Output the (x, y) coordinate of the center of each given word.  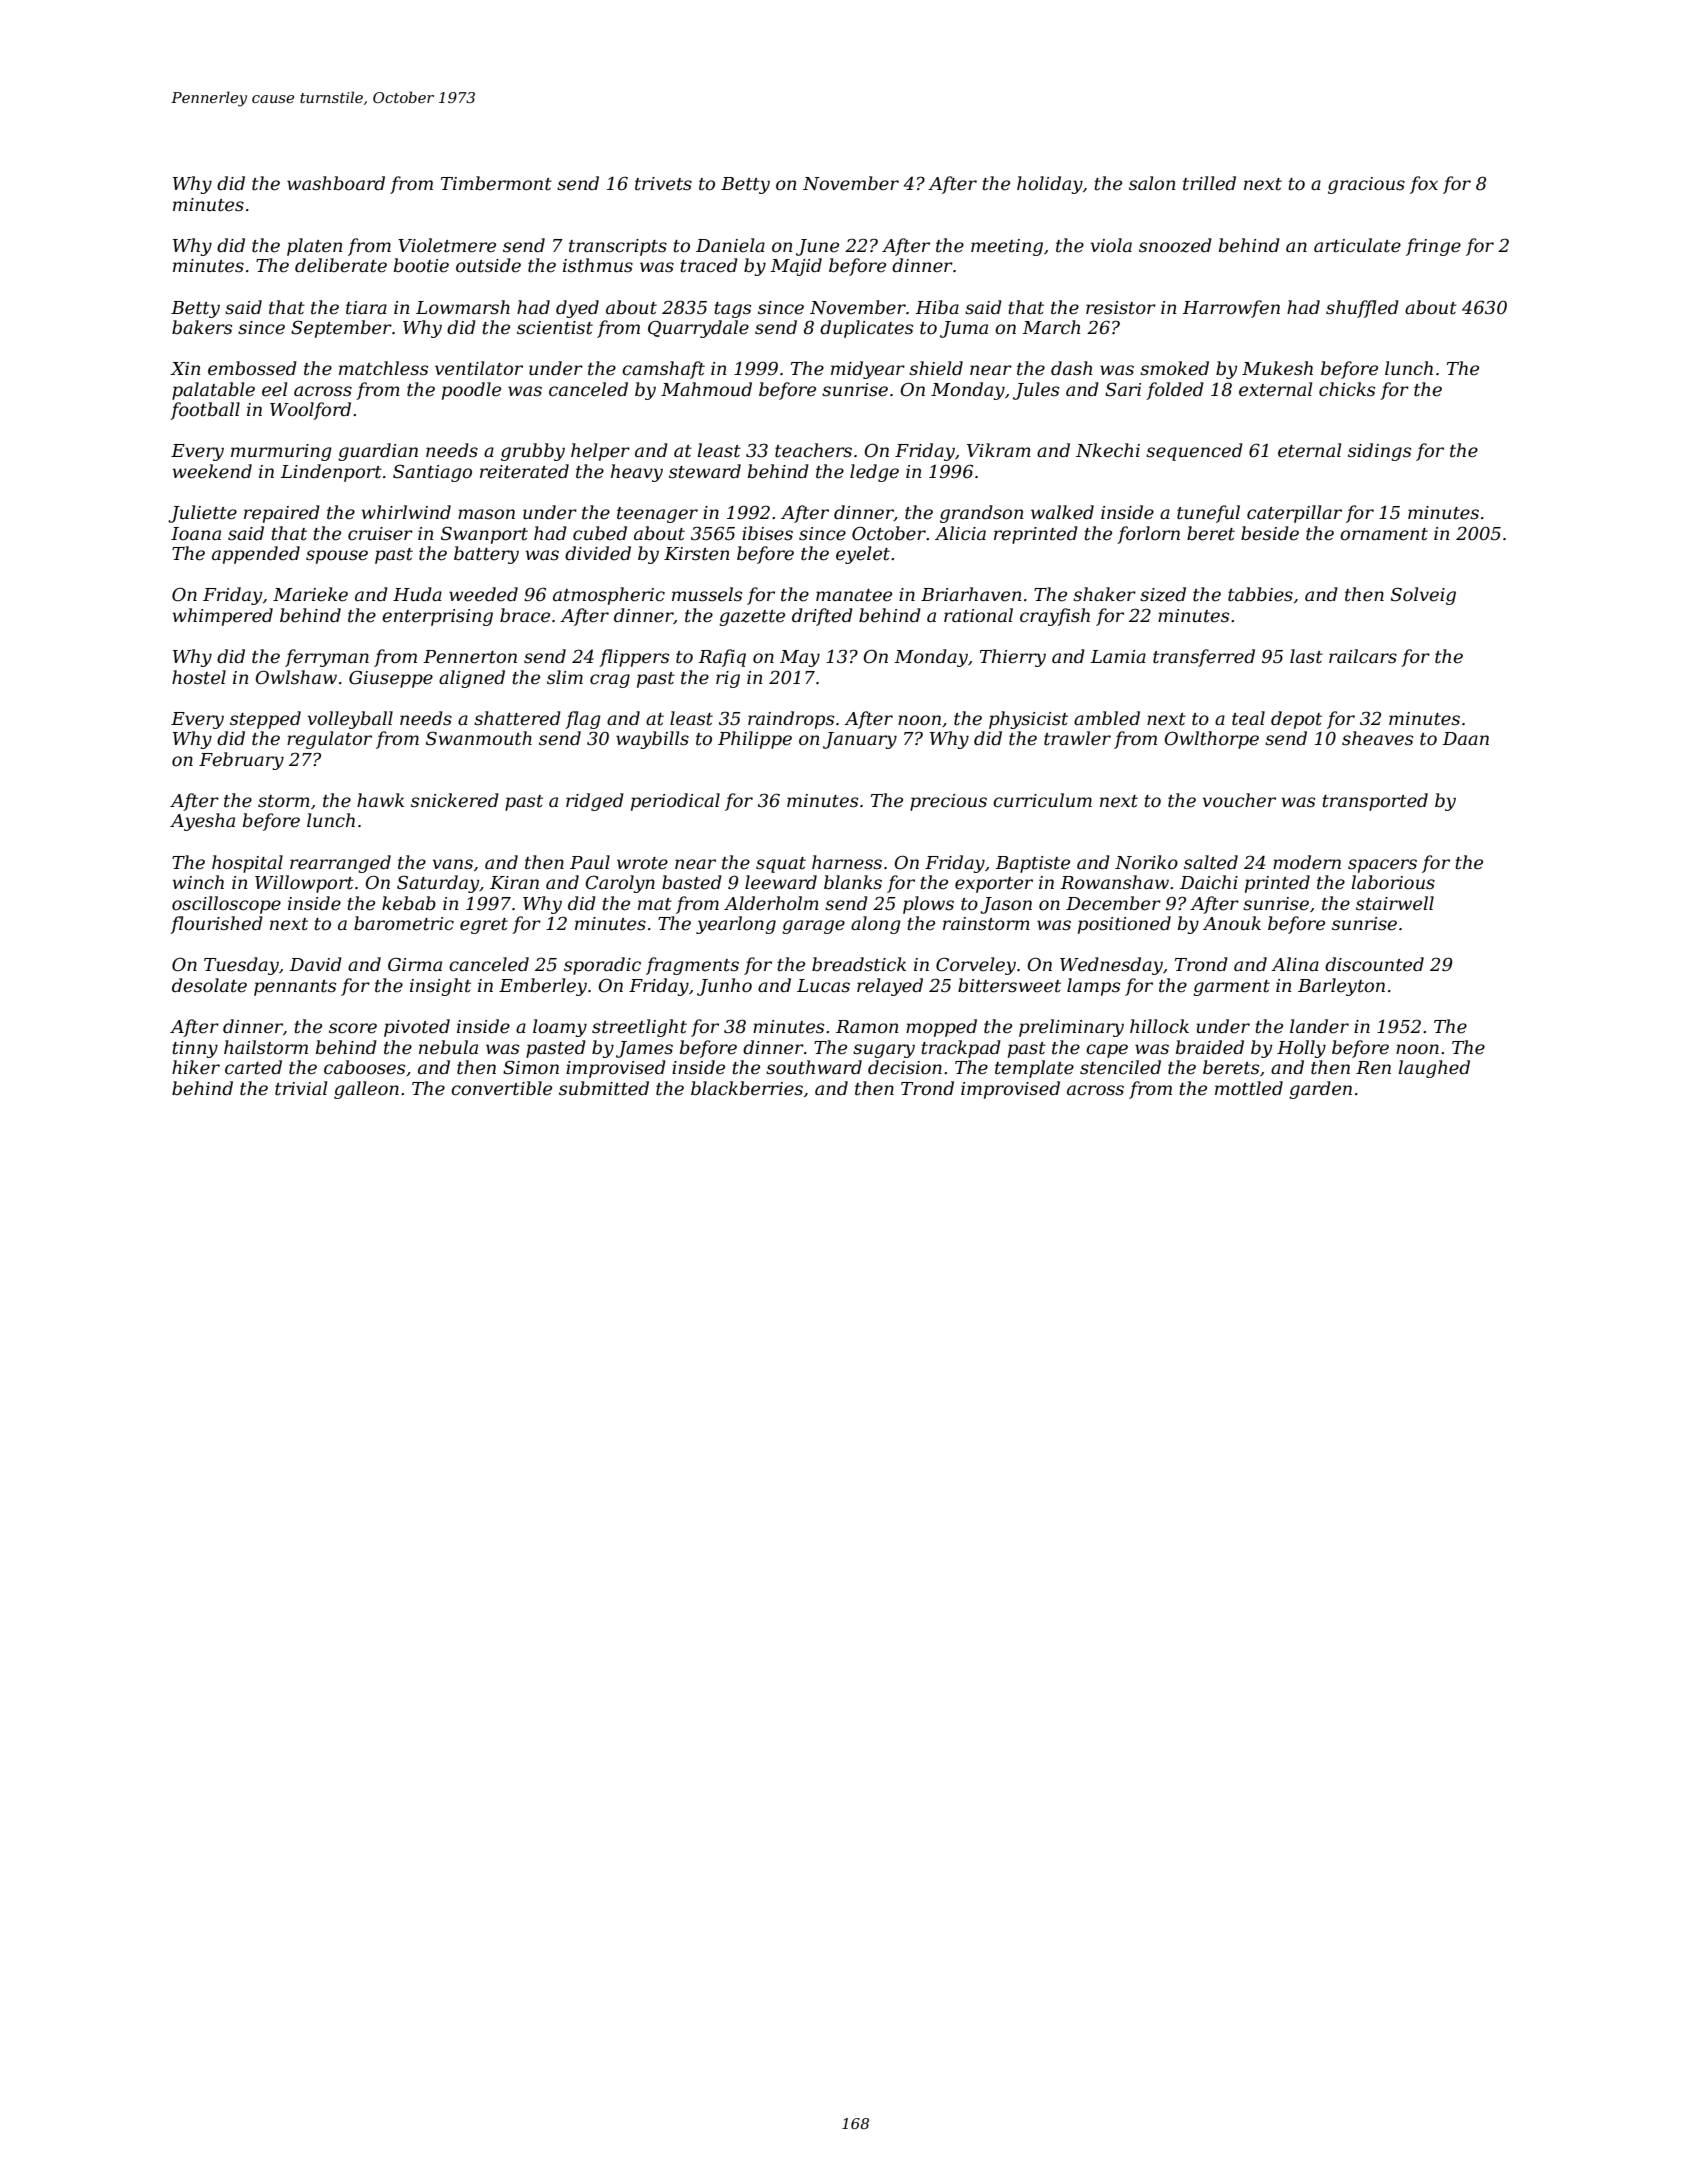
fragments (692, 966)
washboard (336, 183)
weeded (483, 594)
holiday (1050, 185)
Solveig (1423, 596)
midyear (868, 370)
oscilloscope (226, 905)
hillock (1159, 1026)
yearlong (736, 925)
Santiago (432, 473)
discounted (1374, 964)
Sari (1123, 389)
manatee (854, 595)
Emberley (543, 987)
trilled (1209, 183)
